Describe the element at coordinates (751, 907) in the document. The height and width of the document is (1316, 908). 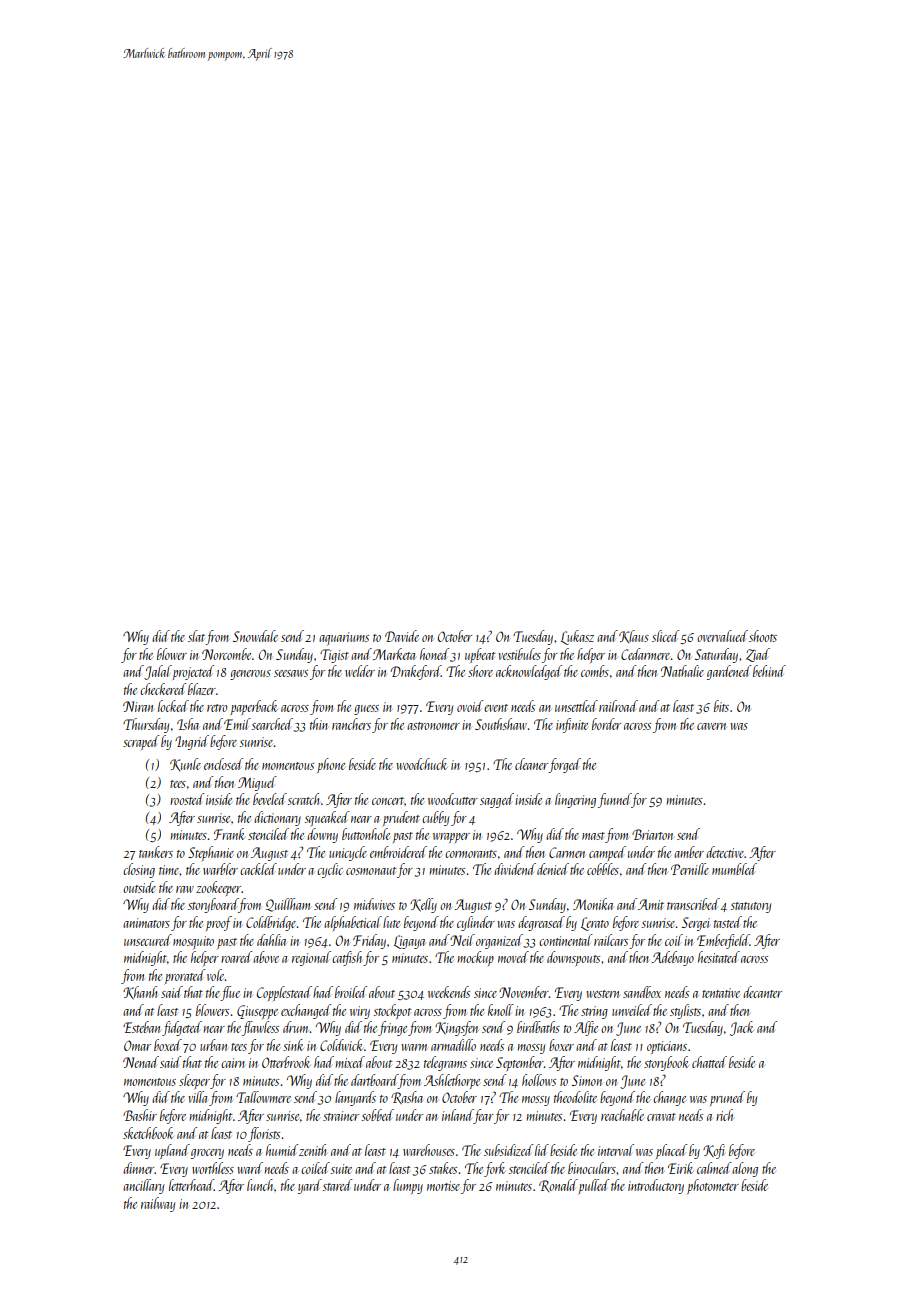
I see `statutory` at that location.
